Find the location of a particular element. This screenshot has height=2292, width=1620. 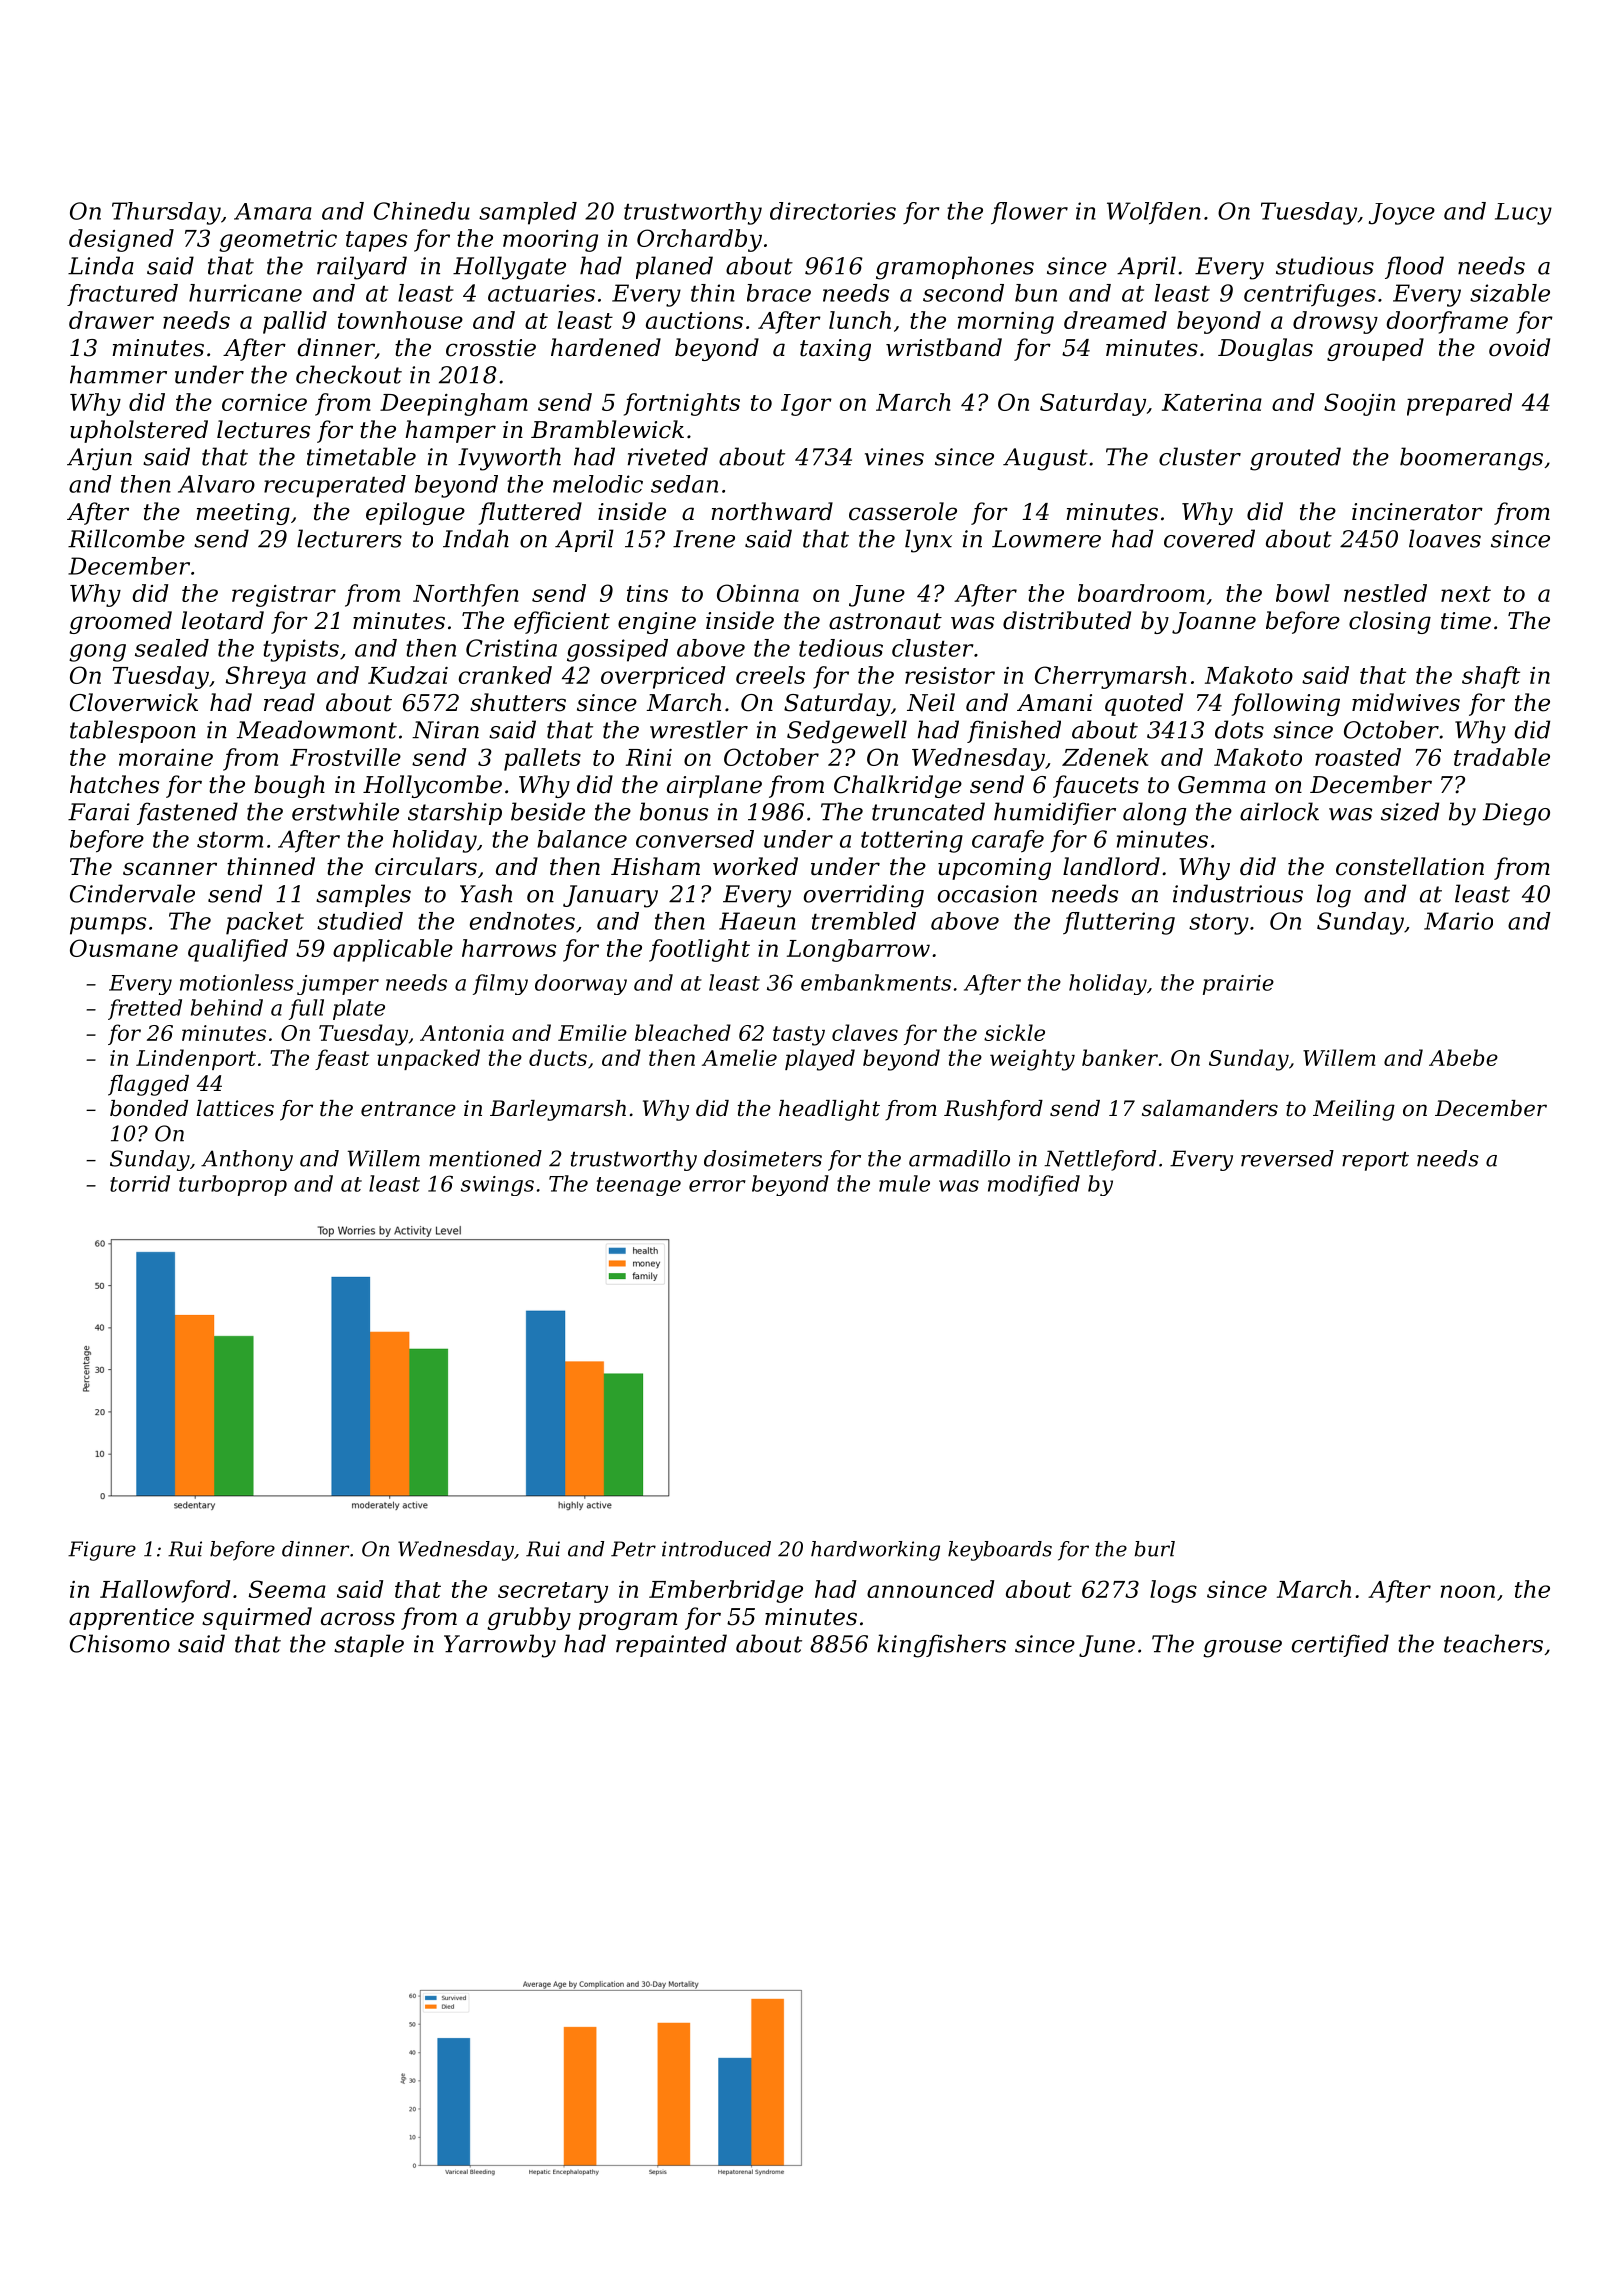

tapes is located at coordinates (376, 241).
